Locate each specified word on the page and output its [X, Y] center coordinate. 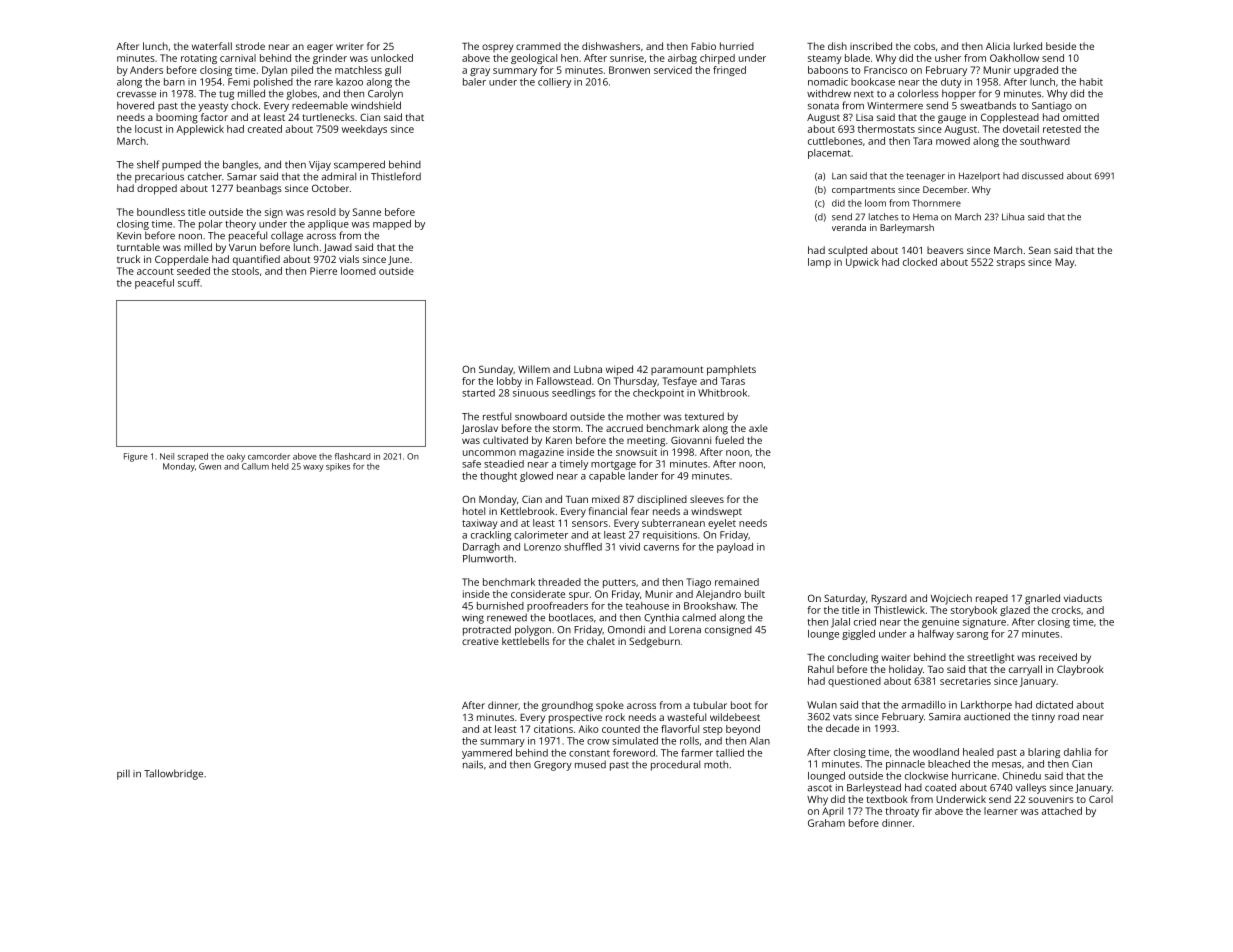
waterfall [212, 46]
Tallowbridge [173, 774]
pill [123, 774]
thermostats [886, 129]
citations [553, 729]
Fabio [703, 46]
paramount [677, 370]
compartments [863, 191]
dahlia [1077, 752]
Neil [167, 456]
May [1065, 263]
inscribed [871, 46]
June [398, 260]
